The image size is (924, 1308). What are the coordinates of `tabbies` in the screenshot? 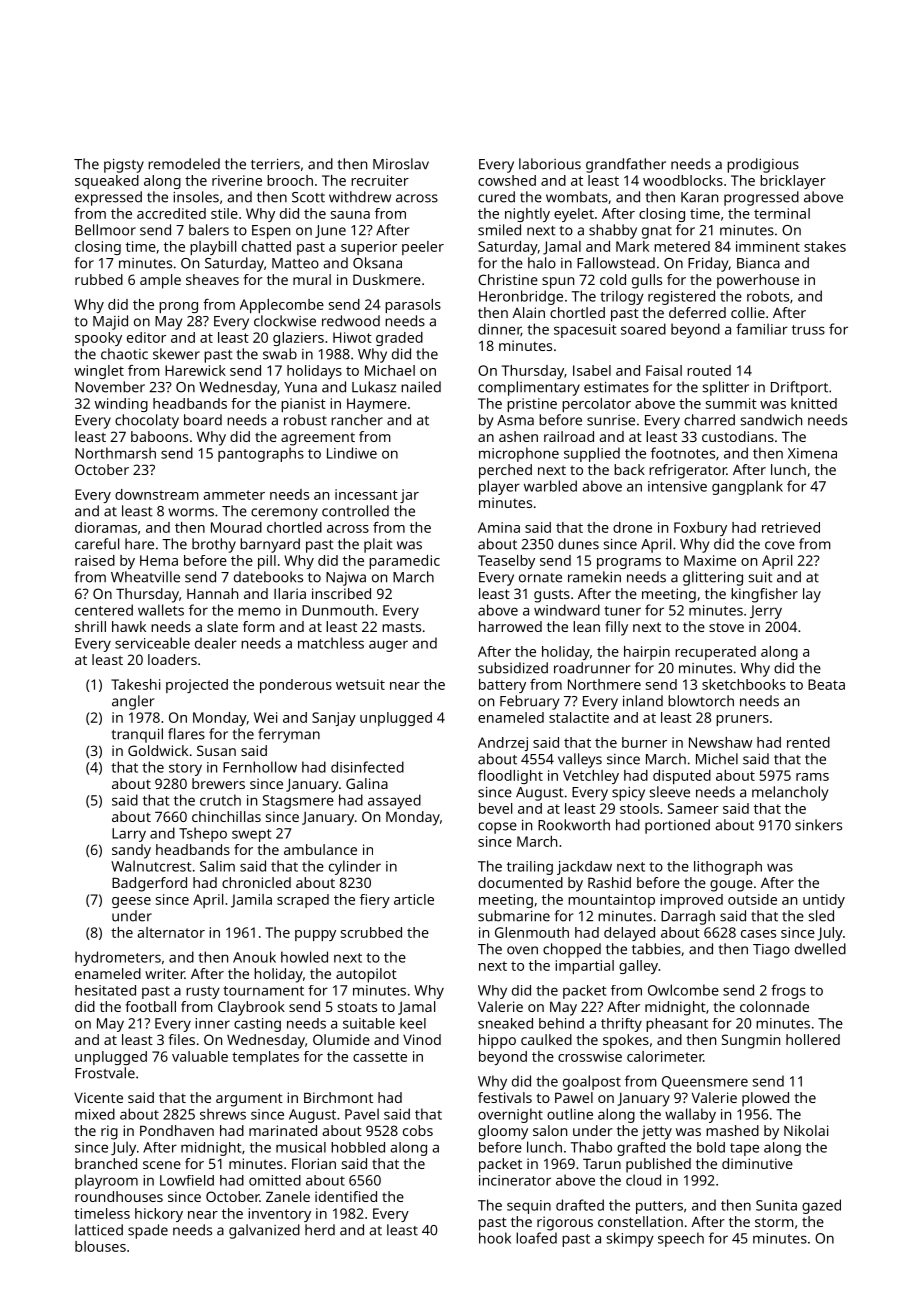 It's located at (656, 949).
